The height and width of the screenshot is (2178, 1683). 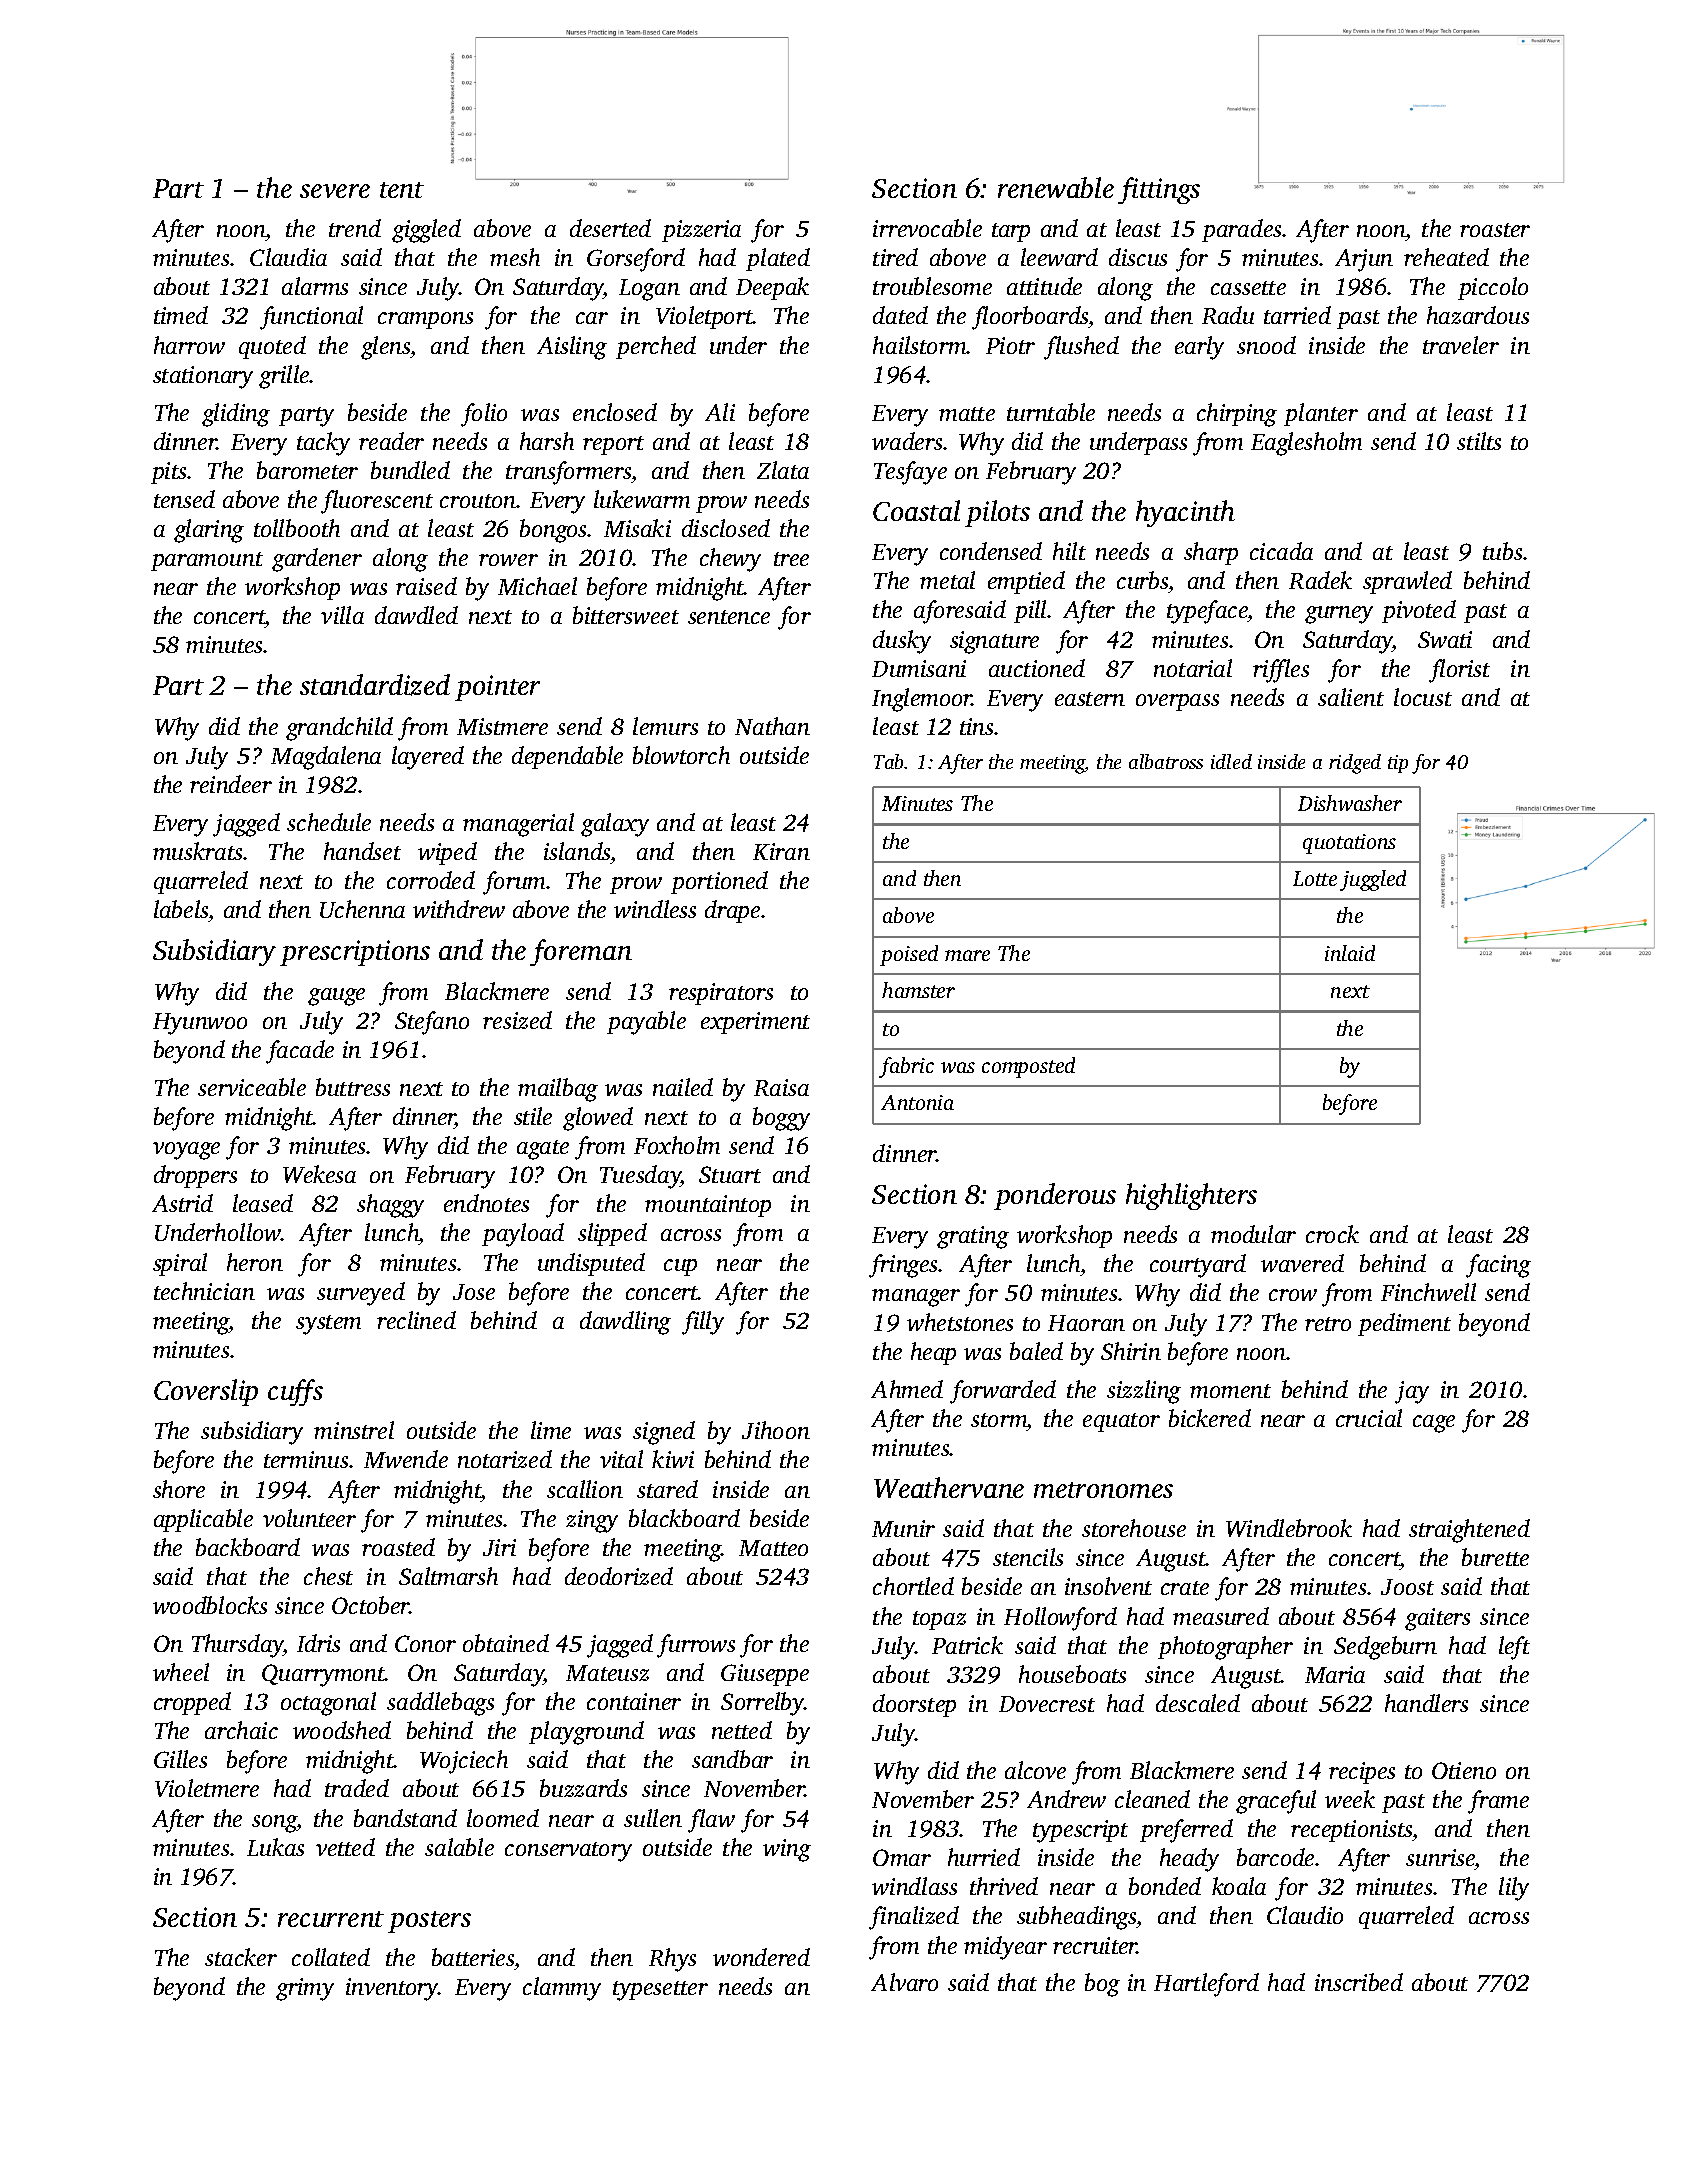 I want to click on facing, so click(x=1498, y=1266).
